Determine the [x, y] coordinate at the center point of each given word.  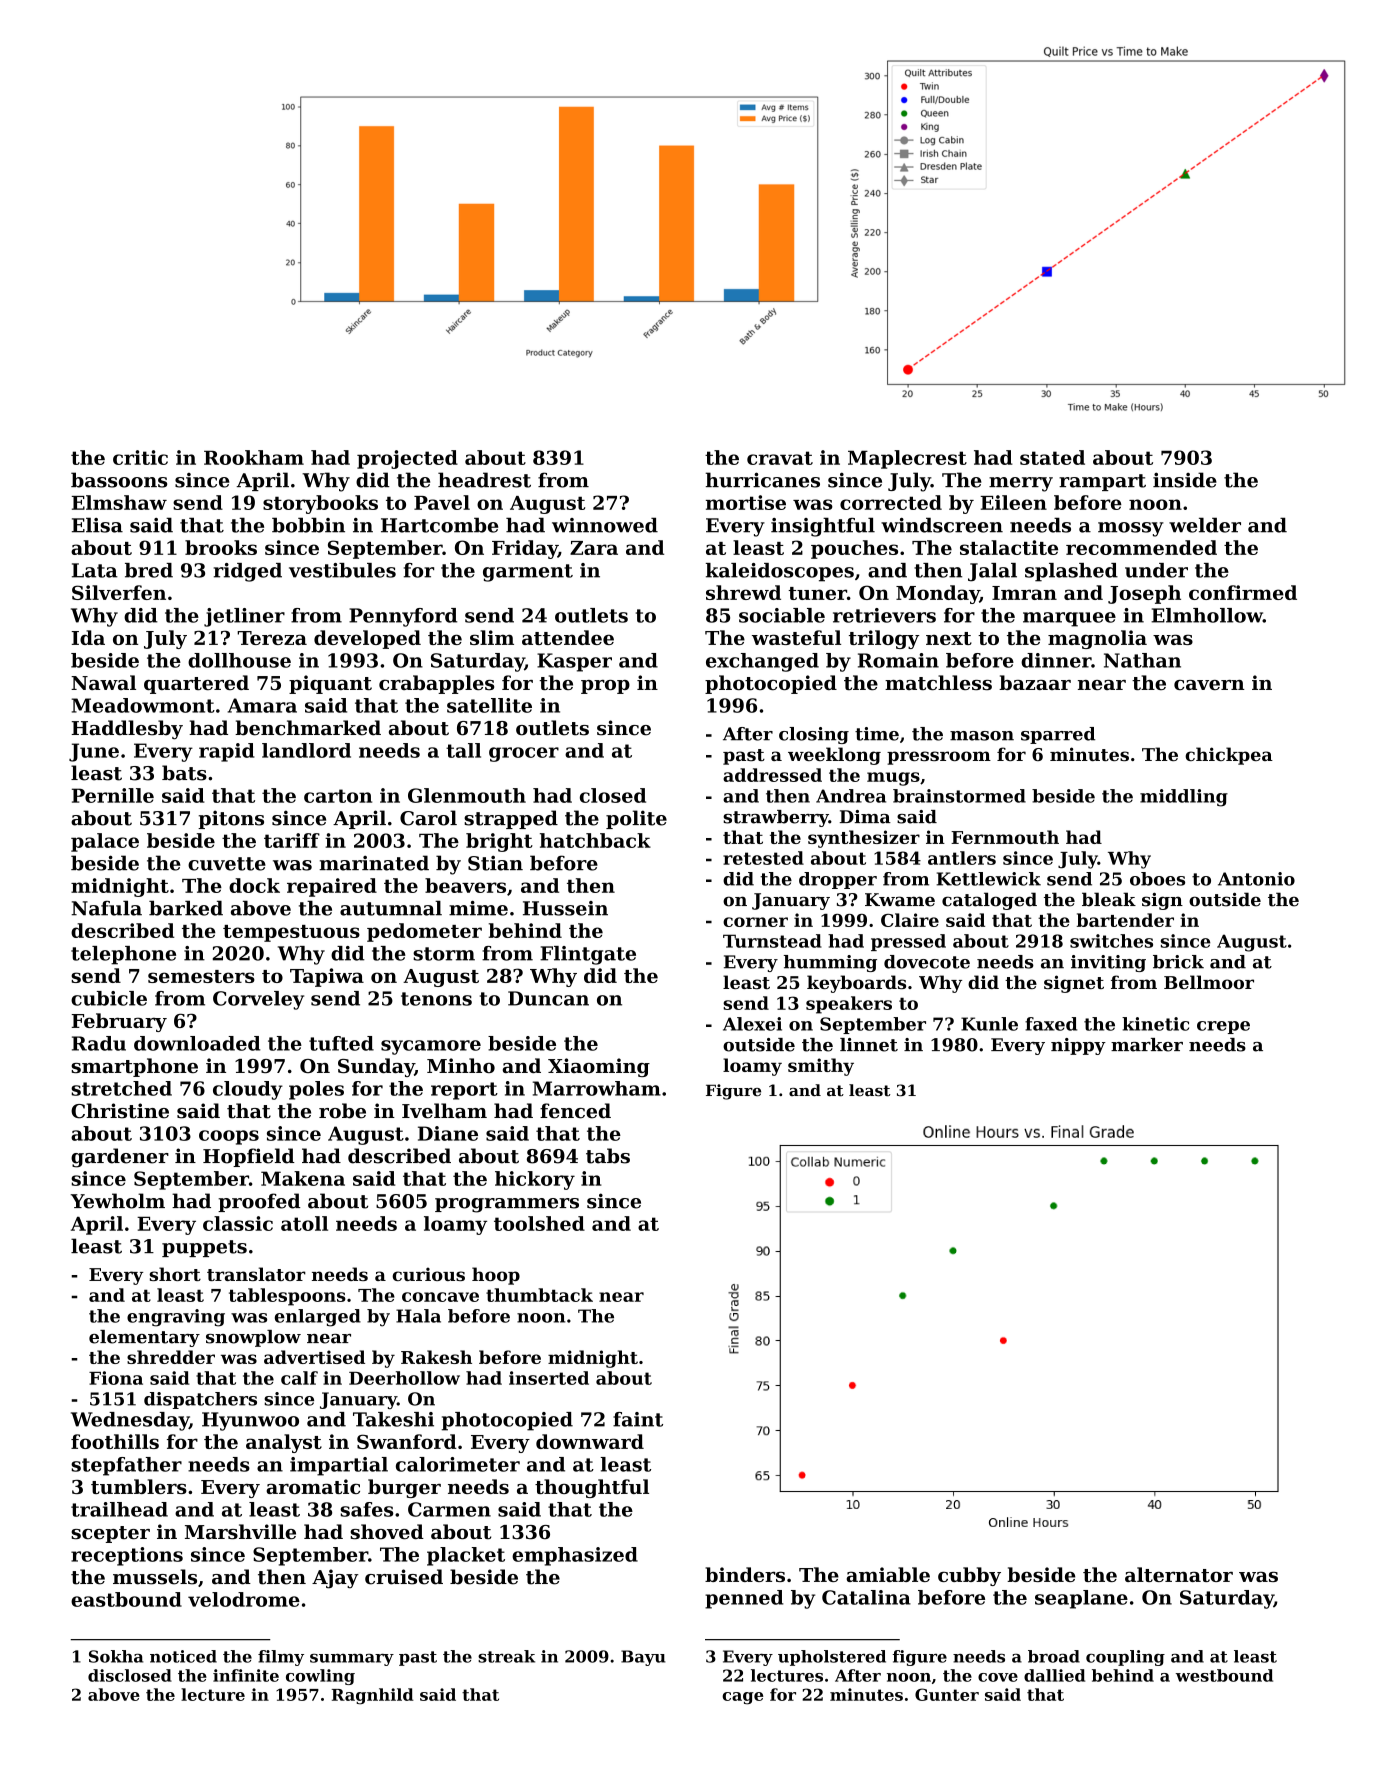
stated [1052, 457]
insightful [823, 527]
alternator [1179, 1574]
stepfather [126, 1466]
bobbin [308, 525]
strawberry [776, 818]
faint [638, 1419]
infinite [246, 1675]
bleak [1109, 899]
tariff [292, 840]
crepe [1223, 1027]
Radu [99, 1043]
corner [755, 922]
